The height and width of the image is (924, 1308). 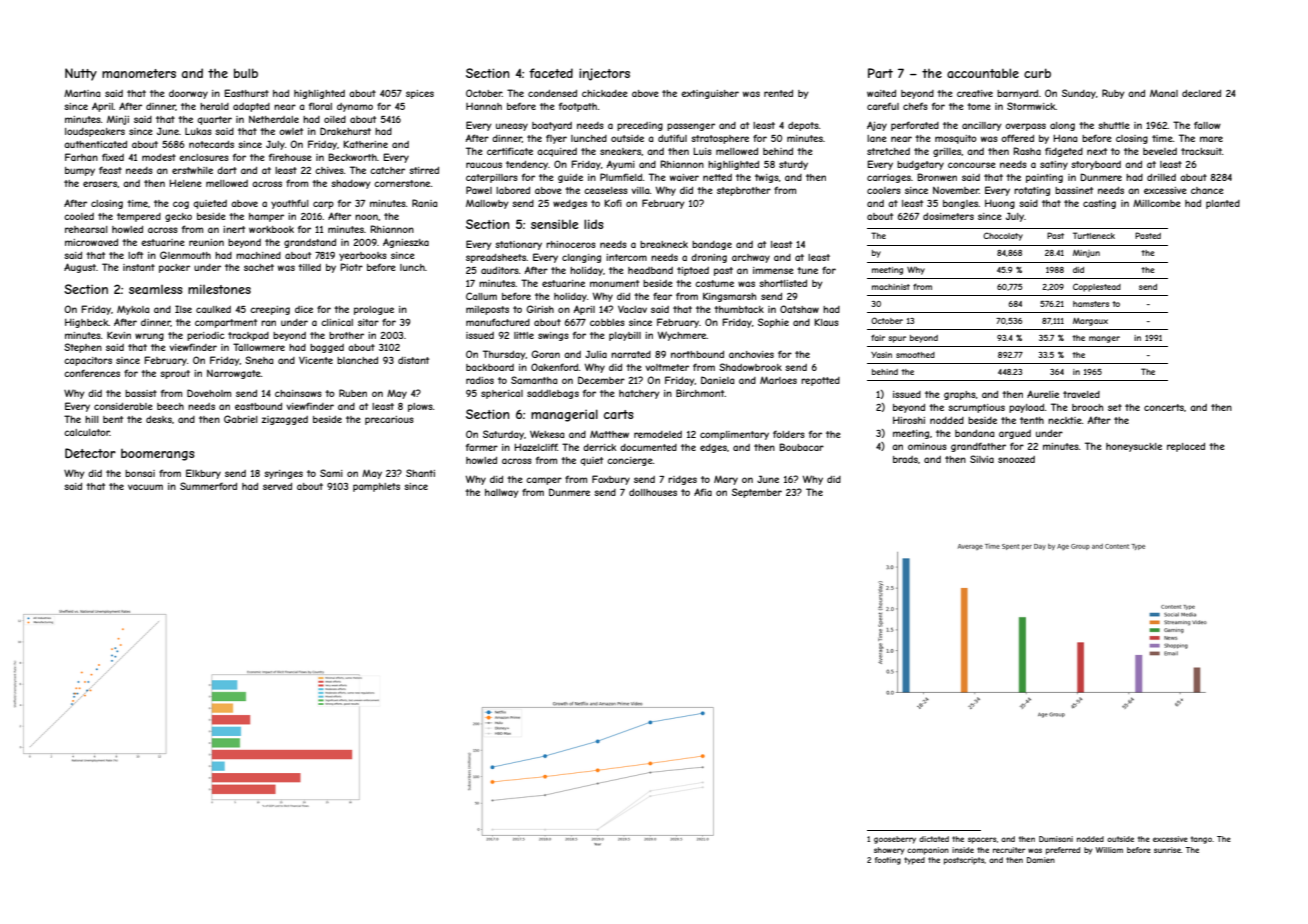 I want to click on snoozed, so click(x=1016, y=459).
